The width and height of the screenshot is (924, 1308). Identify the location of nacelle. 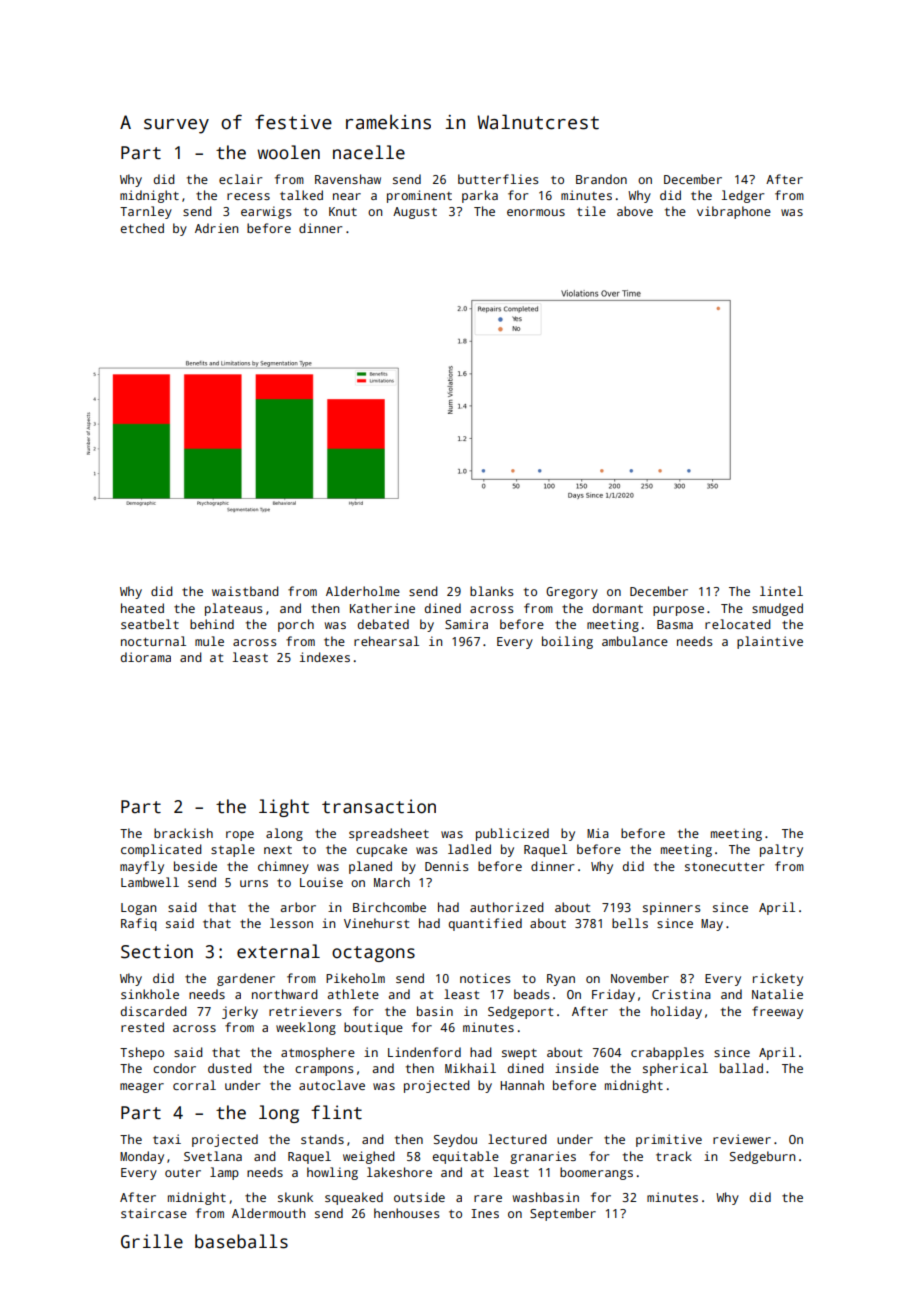
(369, 152).
